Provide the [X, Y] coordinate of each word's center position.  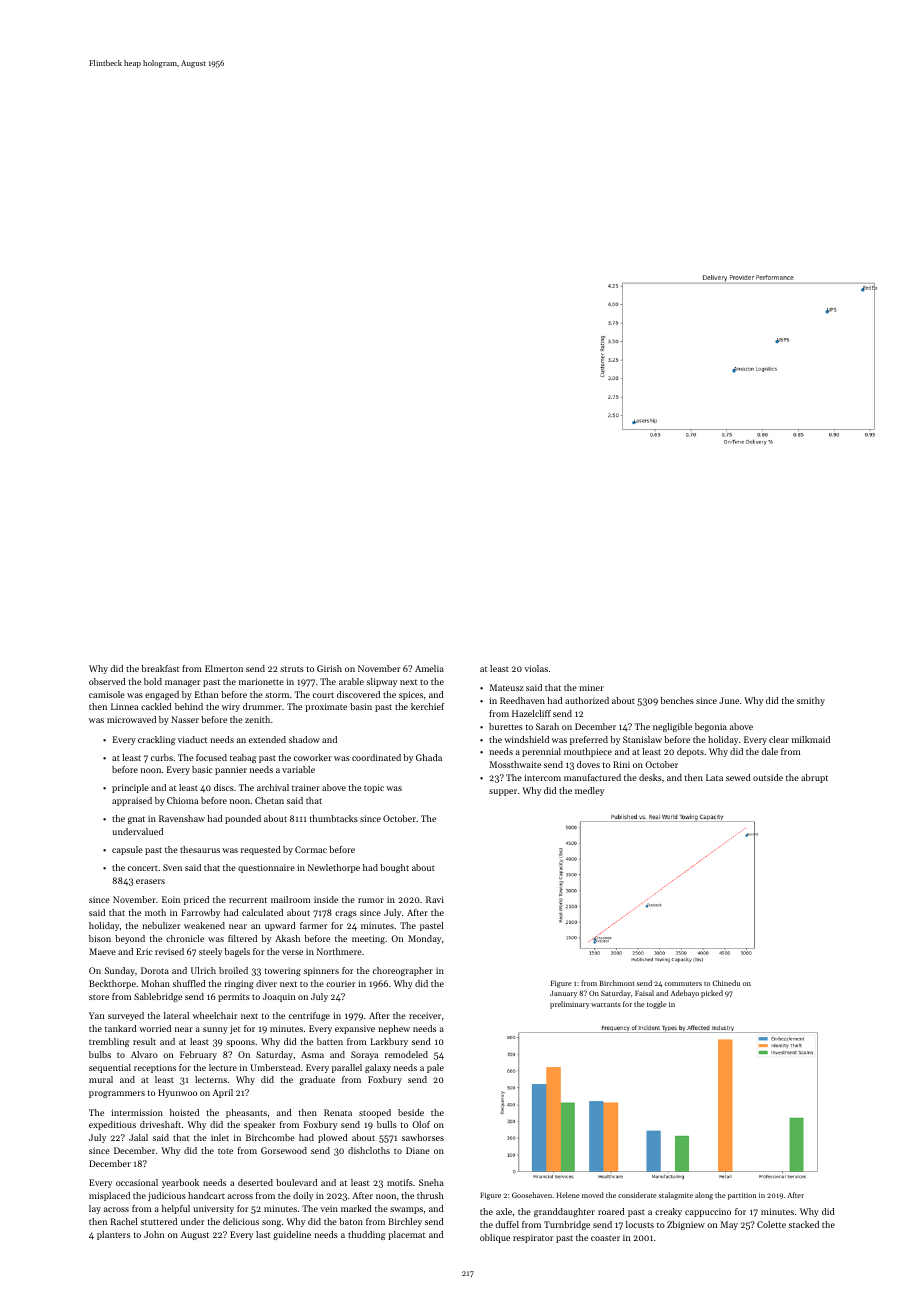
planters [113, 1235]
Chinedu [726, 983]
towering [283, 971]
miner [591, 687]
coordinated [376, 757]
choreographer [403, 971]
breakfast [160, 668]
